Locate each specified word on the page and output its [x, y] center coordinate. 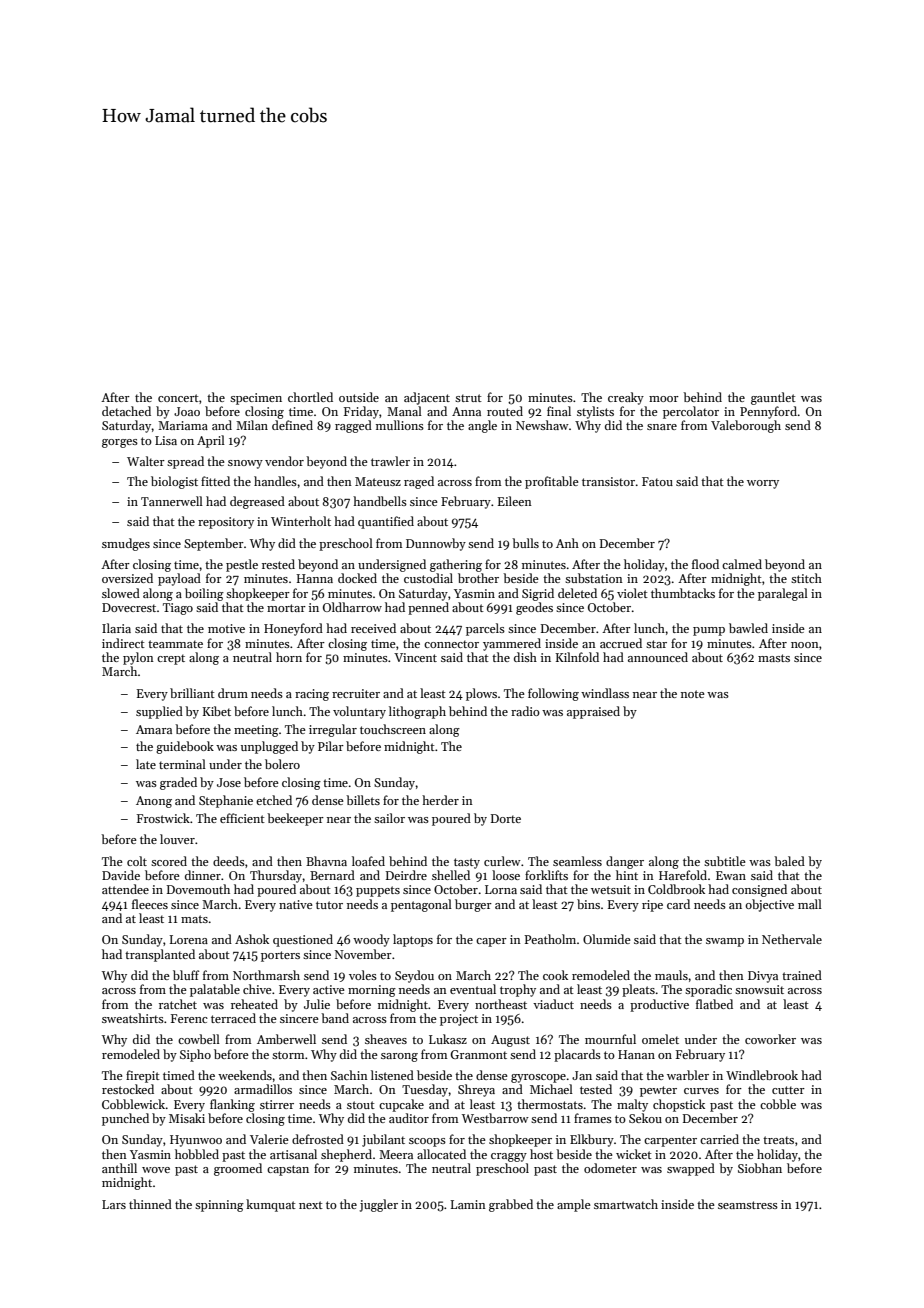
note [693, 694]
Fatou [657, 481]
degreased [257, 502]
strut [468, 398]
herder [440, 800]
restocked [128, 1089]
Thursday [276, 876]
